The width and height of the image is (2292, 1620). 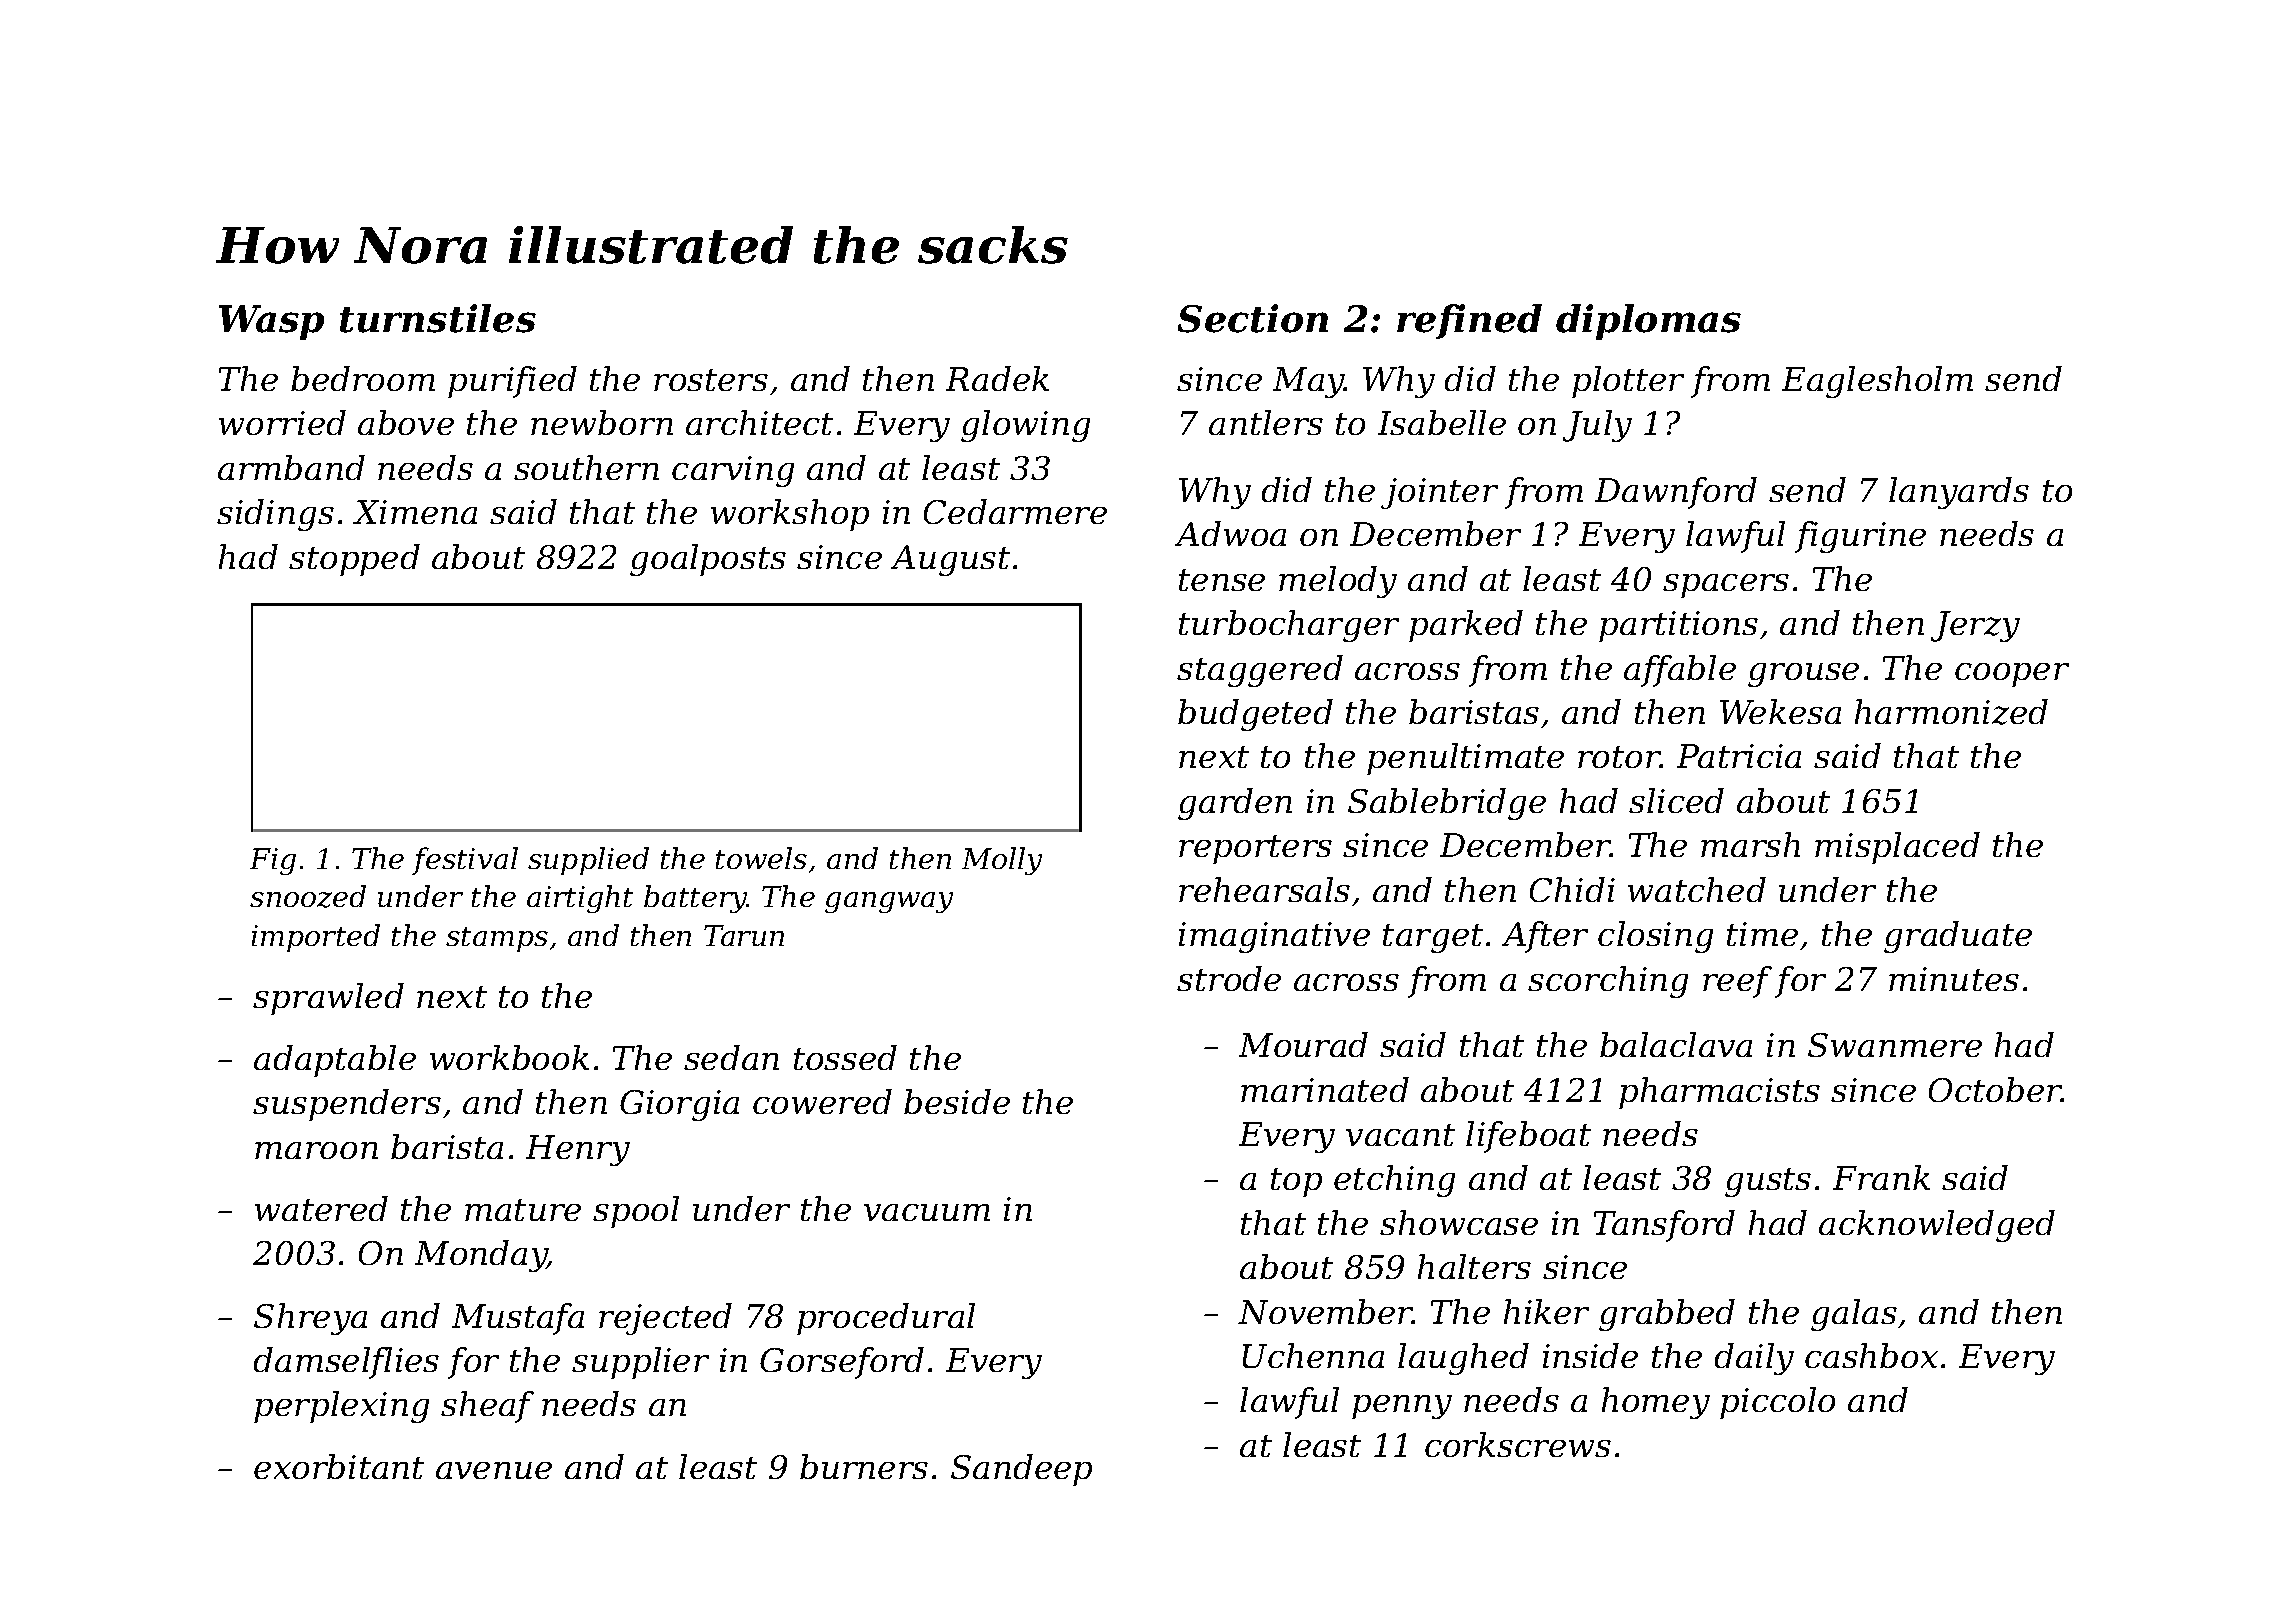 What do you see at coordinates (328, 999) in the image?
I see `sprawled` at bounding box center [328, 999].
